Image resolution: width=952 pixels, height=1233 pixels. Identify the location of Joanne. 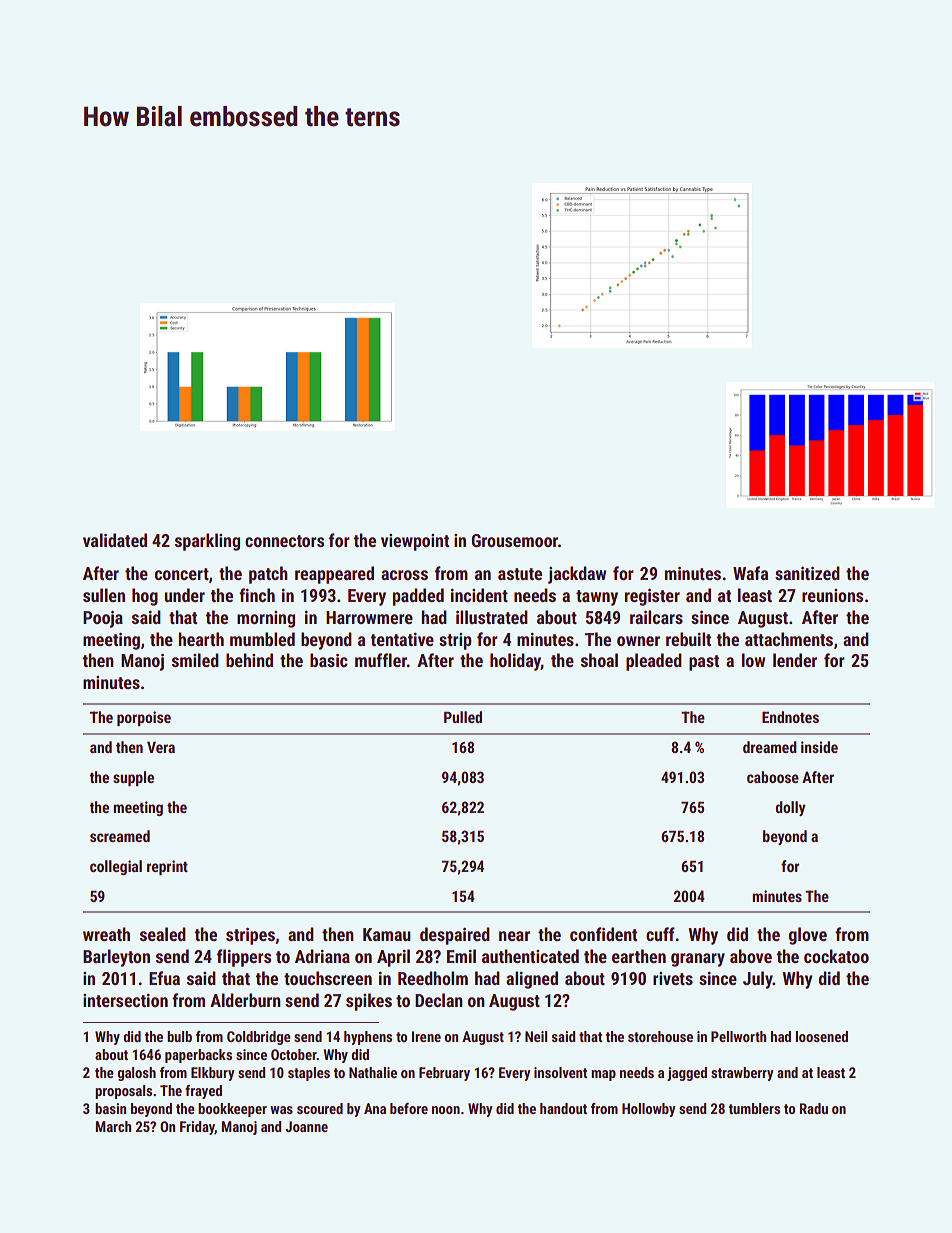
(306, 1126).
